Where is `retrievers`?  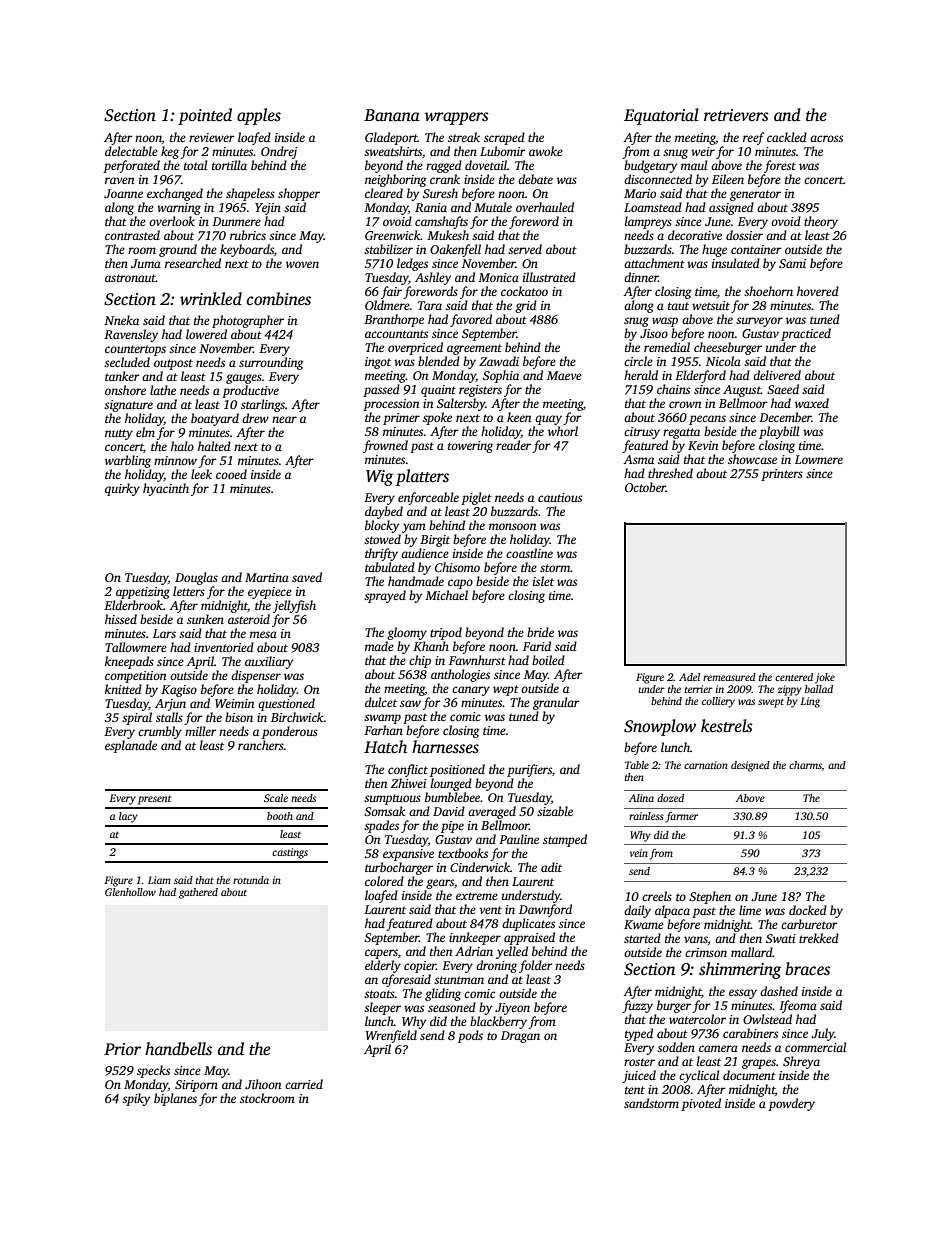
retrievers is located at coordinates (736, 115).
